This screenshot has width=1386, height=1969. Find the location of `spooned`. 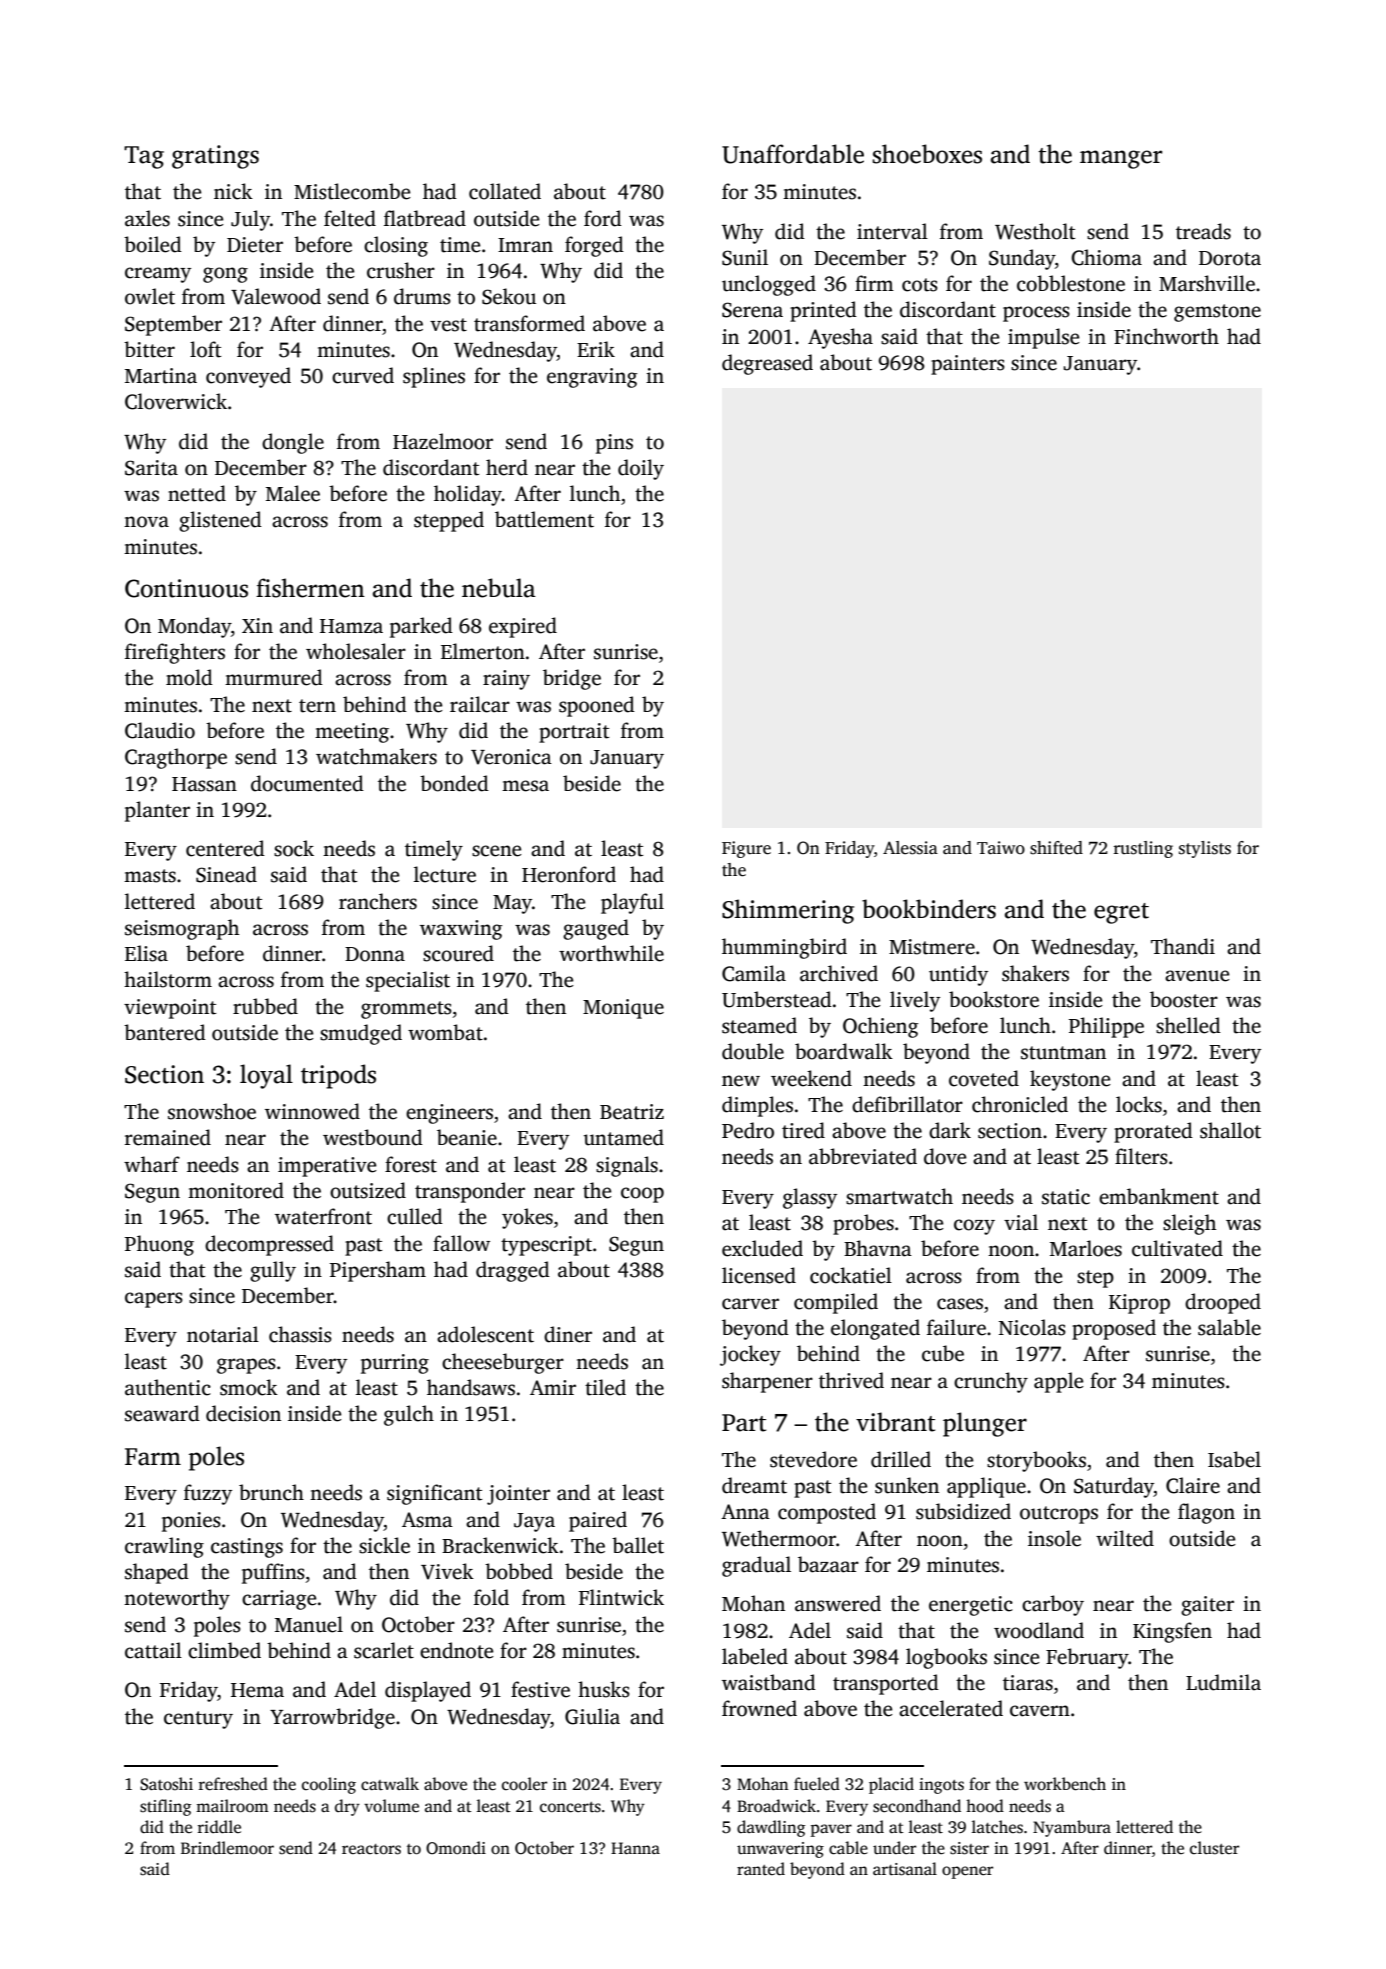

spooned is located at coordinates (597, 706).
